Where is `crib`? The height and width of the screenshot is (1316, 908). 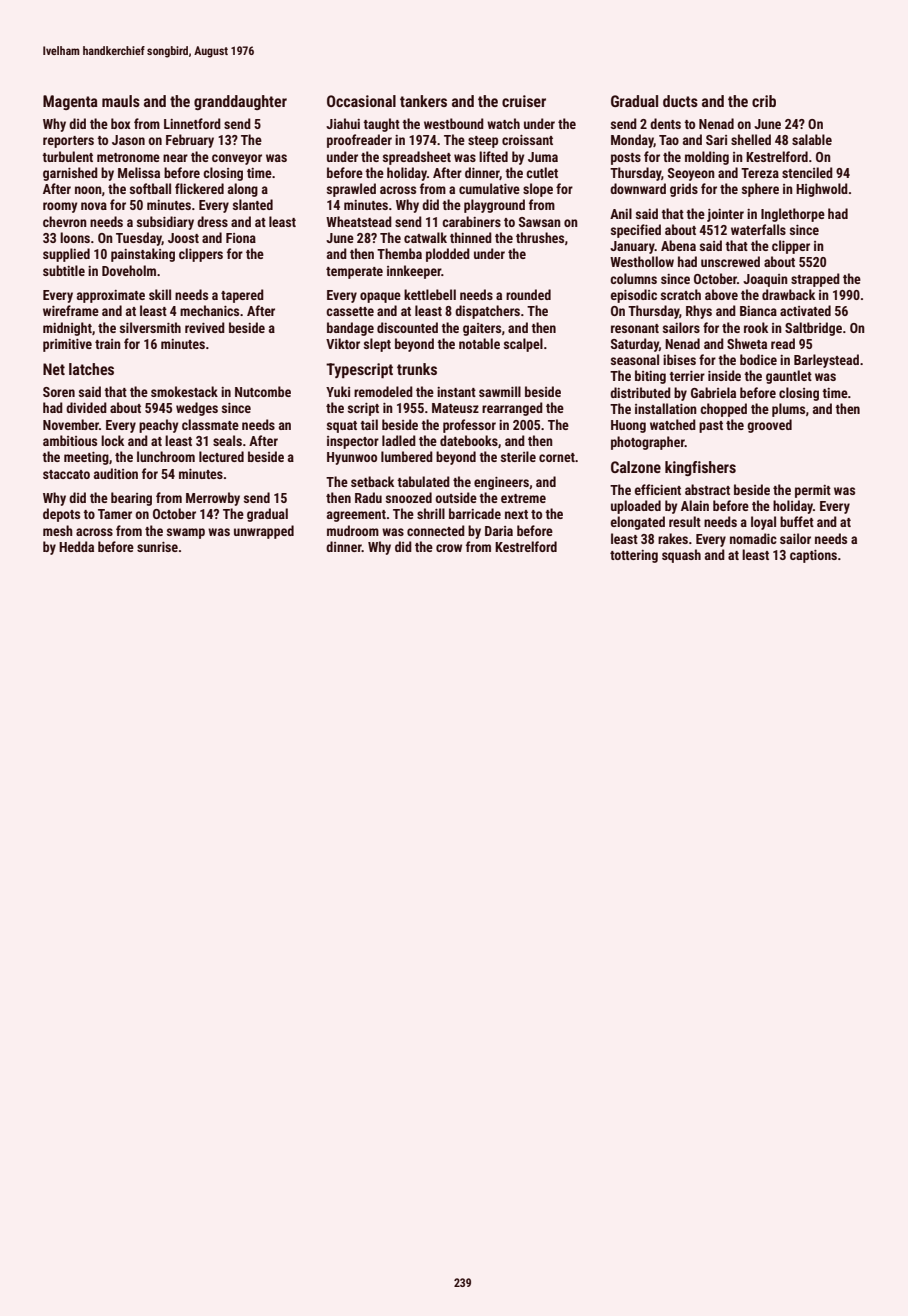 crib is located at coordinates (764, 101).
